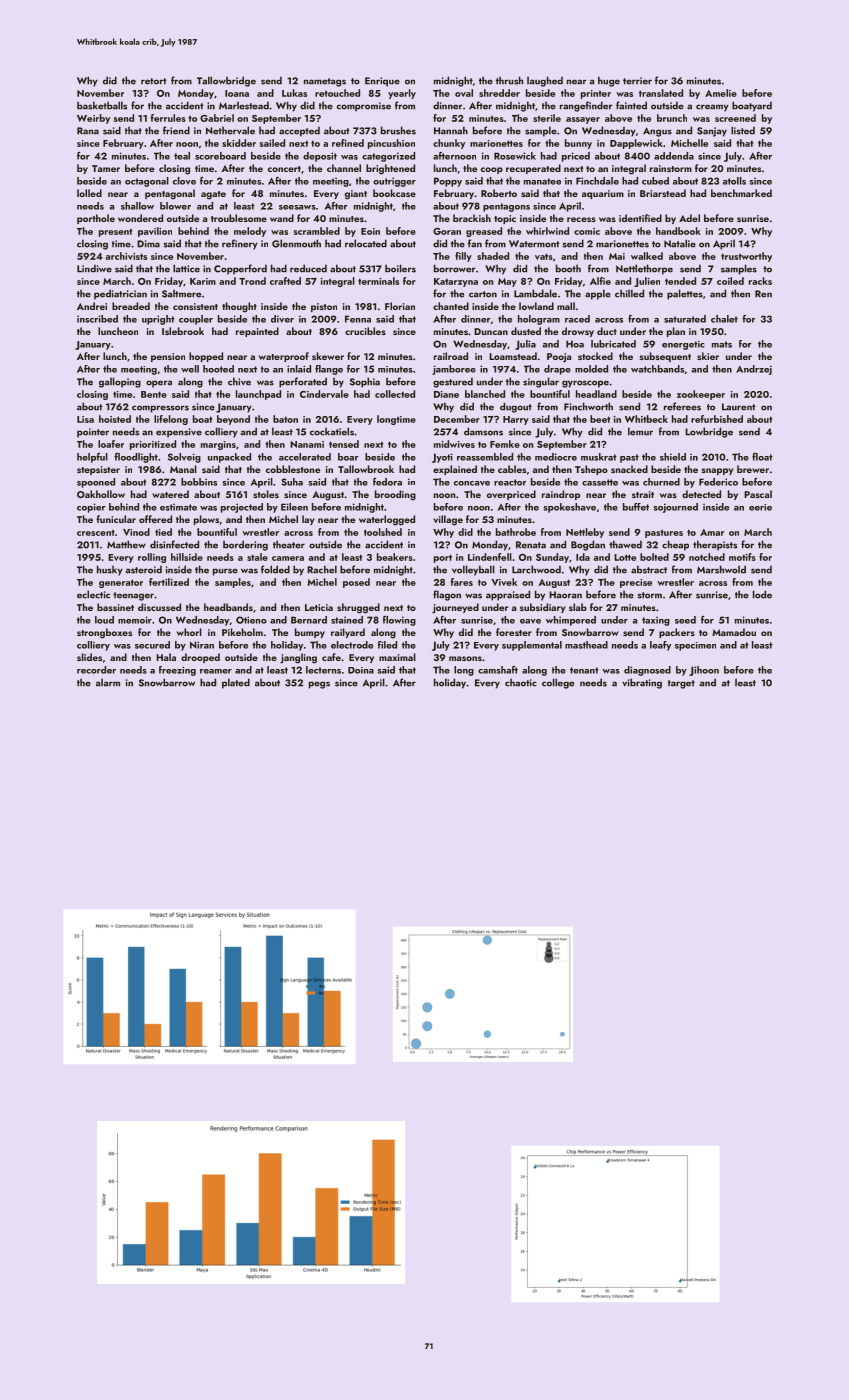 This screenshot has height=1400, width=849. I want to click on crescent, so click(96, 533).
